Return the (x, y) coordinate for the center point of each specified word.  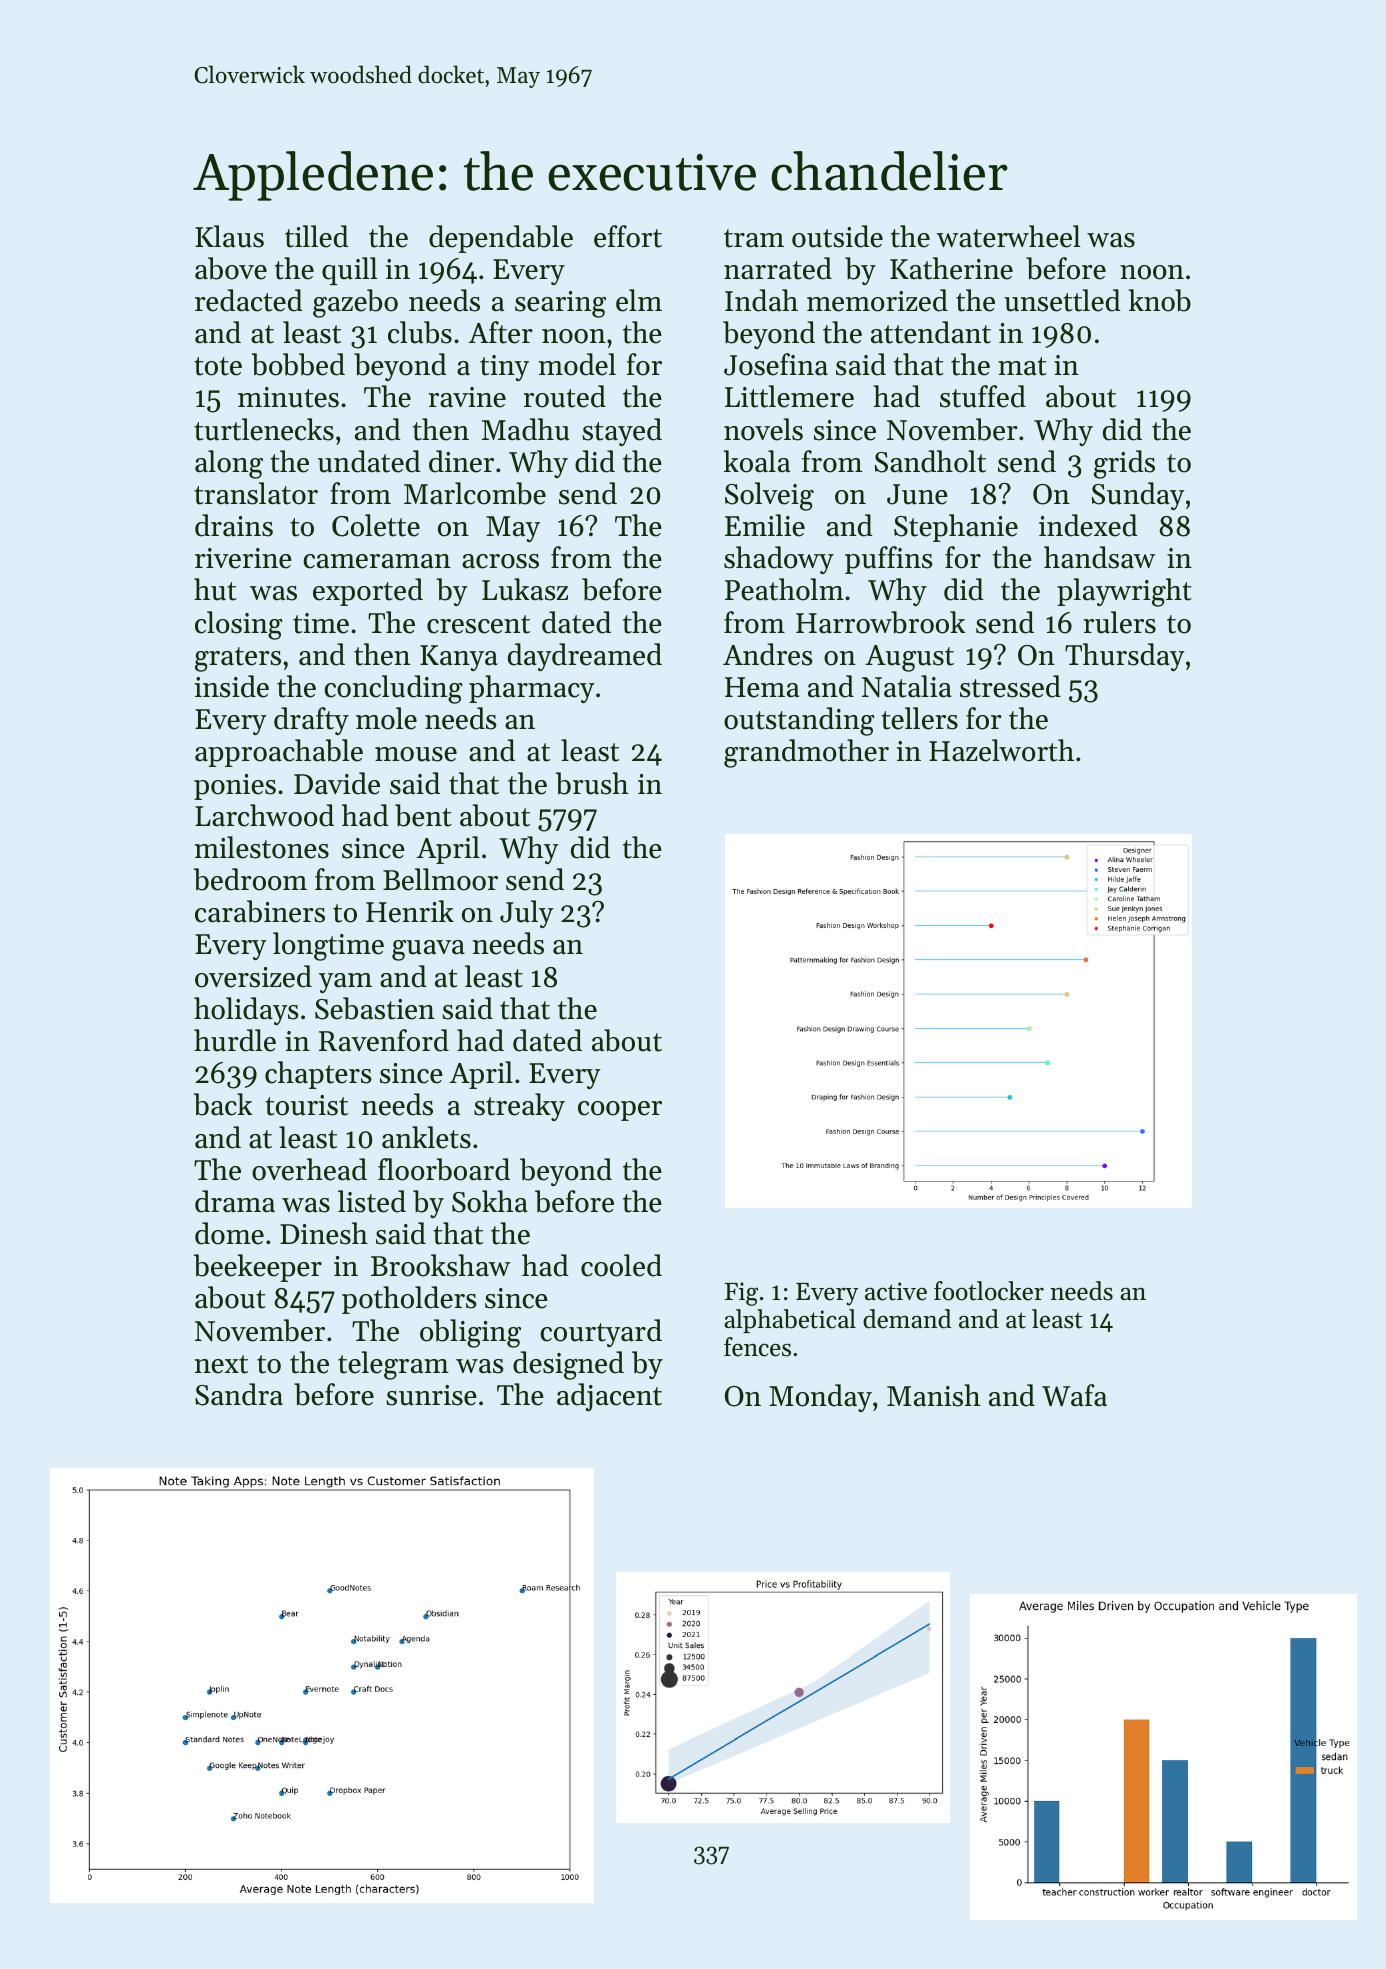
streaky (519, 1107)
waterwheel (1008, 236)
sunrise (431, 1395)
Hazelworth (1001, 750)
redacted (249, 300)
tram (754, 238)
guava (428, 950)
